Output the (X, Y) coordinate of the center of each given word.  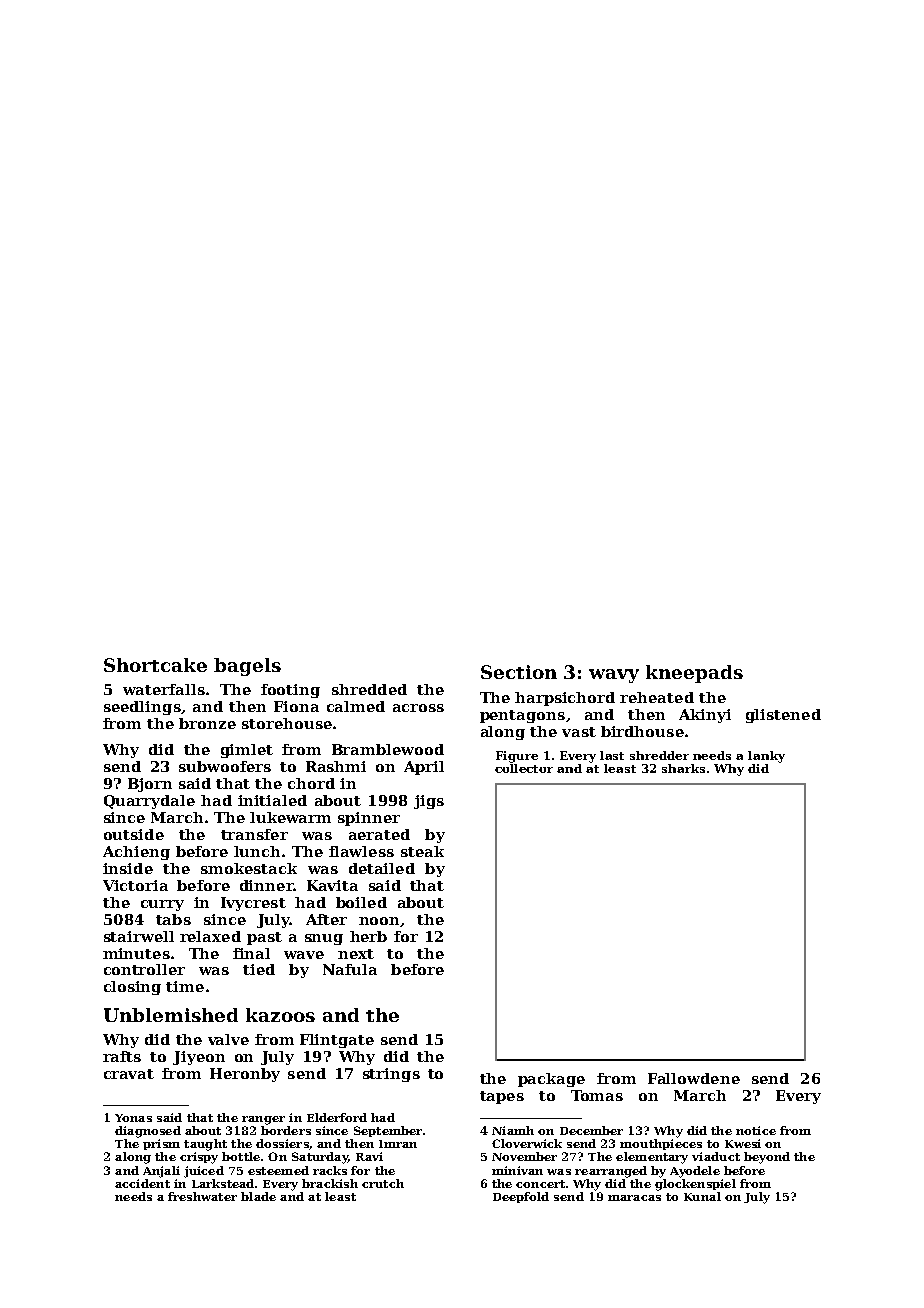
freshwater (202, 1196)
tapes (502, 1097)
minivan (517, 1170)
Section (519, 672)
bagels (247, 667)
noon (379, 921)
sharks (683, 768)
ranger (263, 1120)
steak (422, 851)
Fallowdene (694, 1078)
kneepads (694, 674)
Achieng (136, 853)
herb (368, 936)
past (264, 938)
